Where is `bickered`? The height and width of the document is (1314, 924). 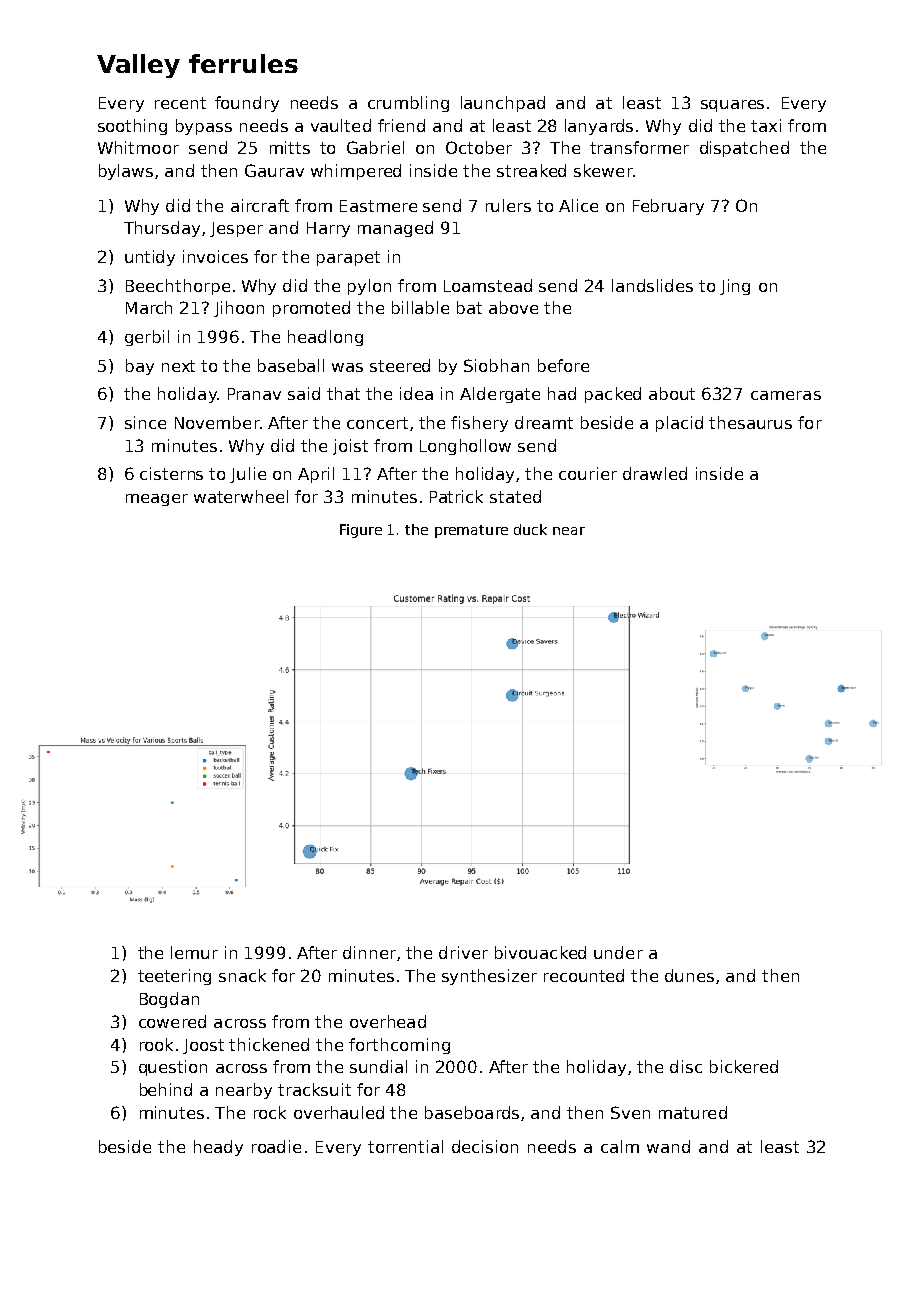
bickered is located at coordinates (744, 1066).
